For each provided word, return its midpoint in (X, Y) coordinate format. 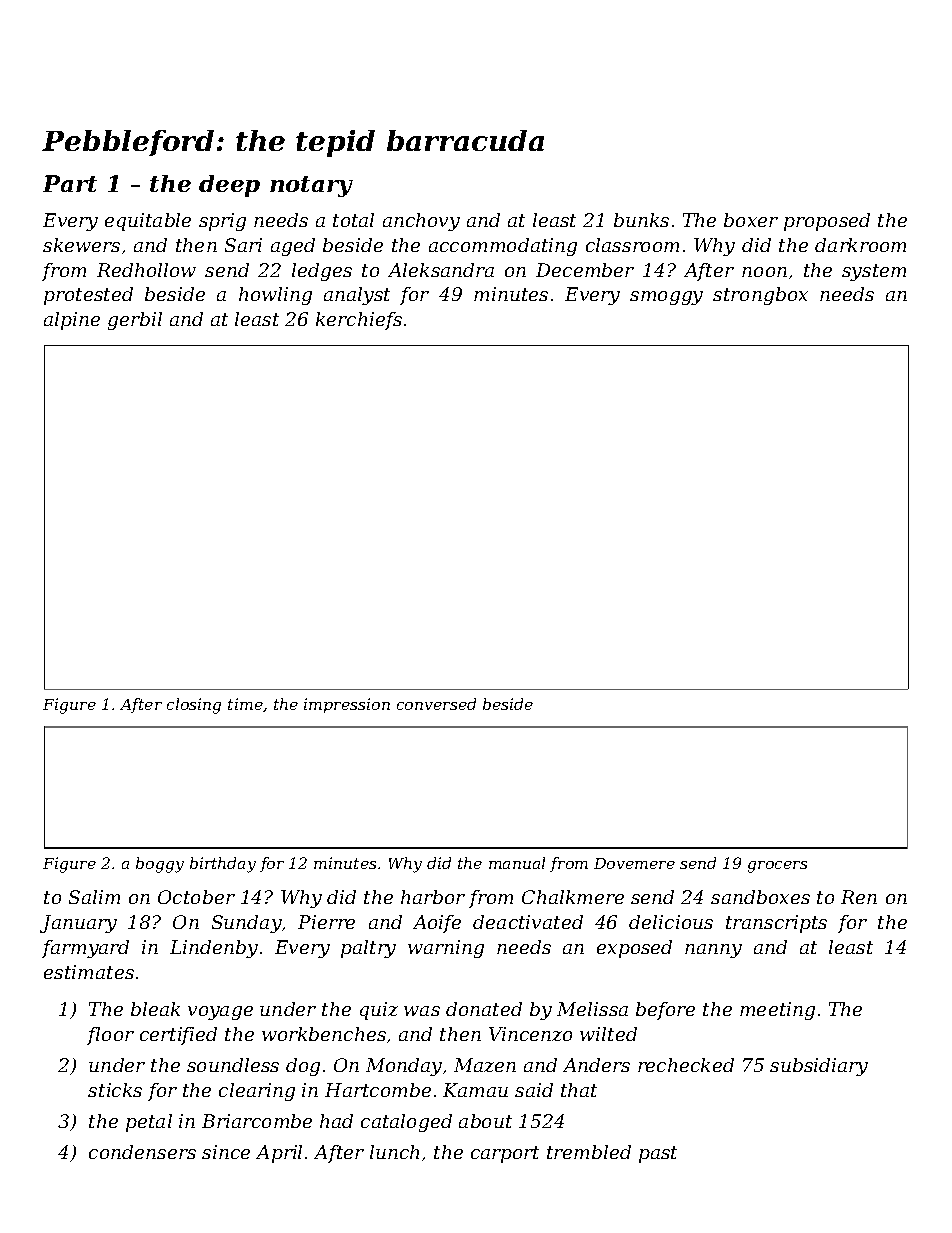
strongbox (760, 296)
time (245, 704)
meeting (777, 1011)
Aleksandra (441, 270)
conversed (436, 704)
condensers (142, 1152)
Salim (94, 897)
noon (764, 272)
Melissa (592, 1009)
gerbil (135, 321)
